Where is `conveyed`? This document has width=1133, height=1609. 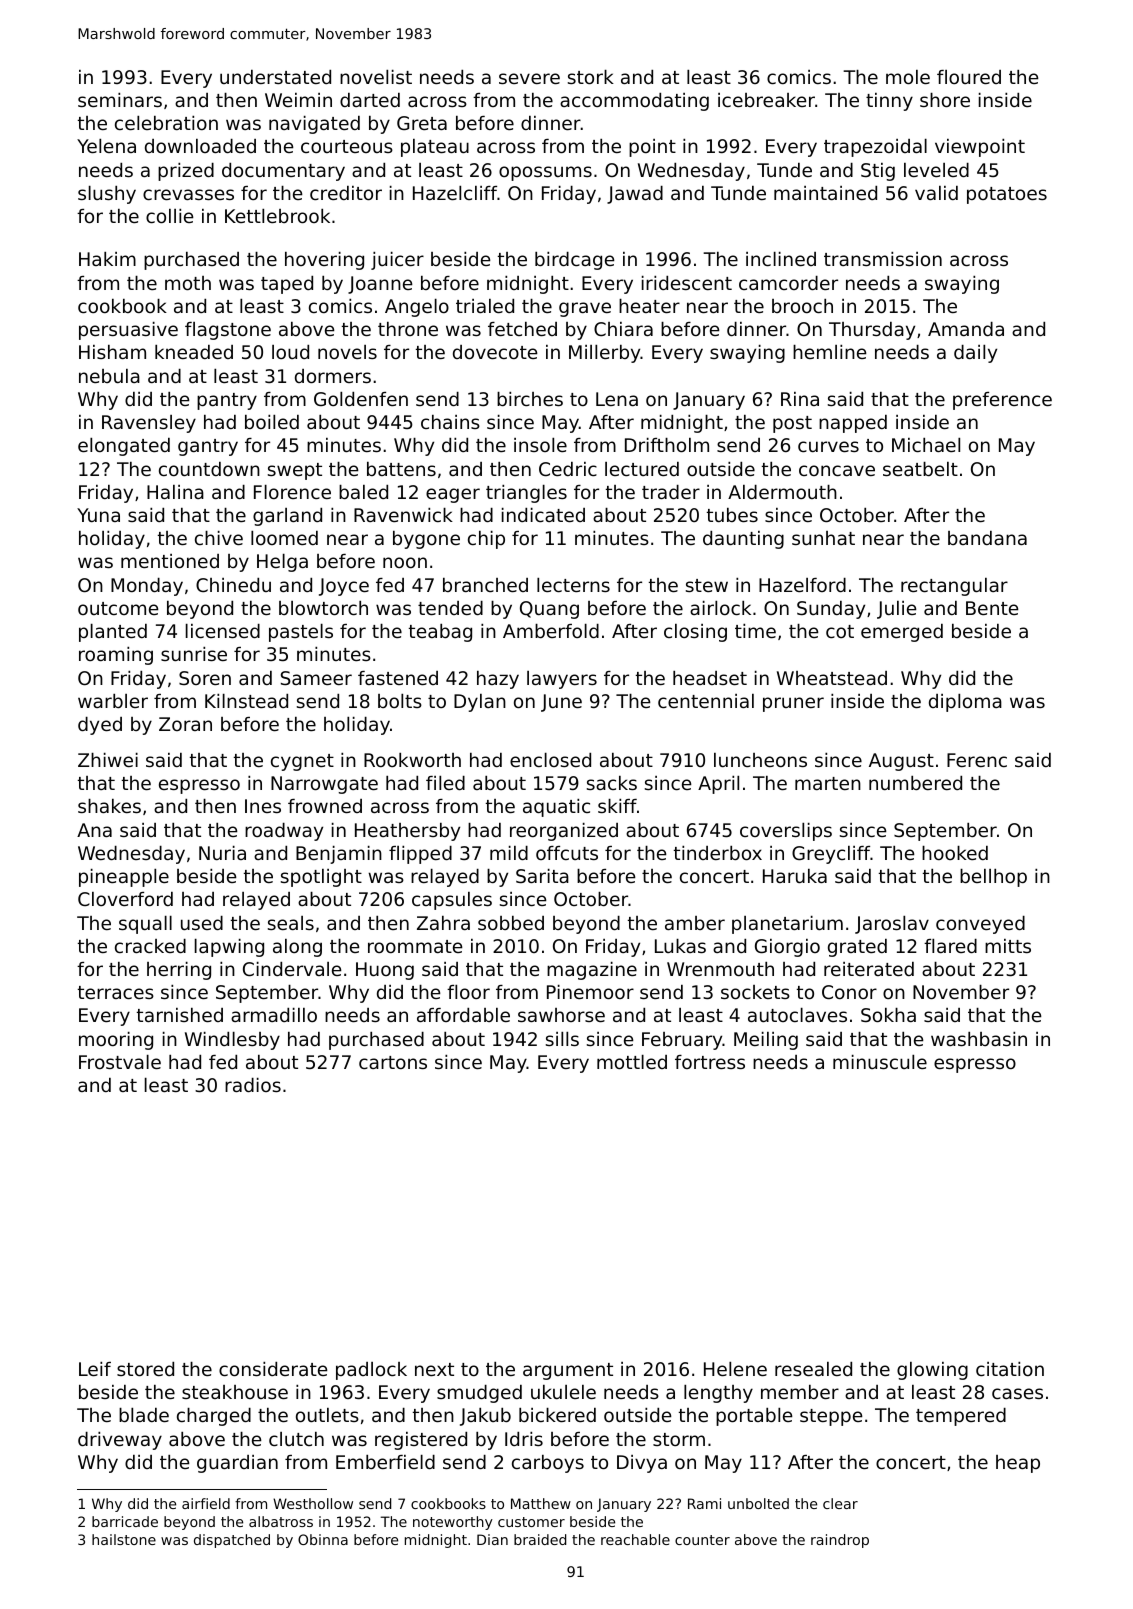 conveyed is located at coordinates (980, 925).
